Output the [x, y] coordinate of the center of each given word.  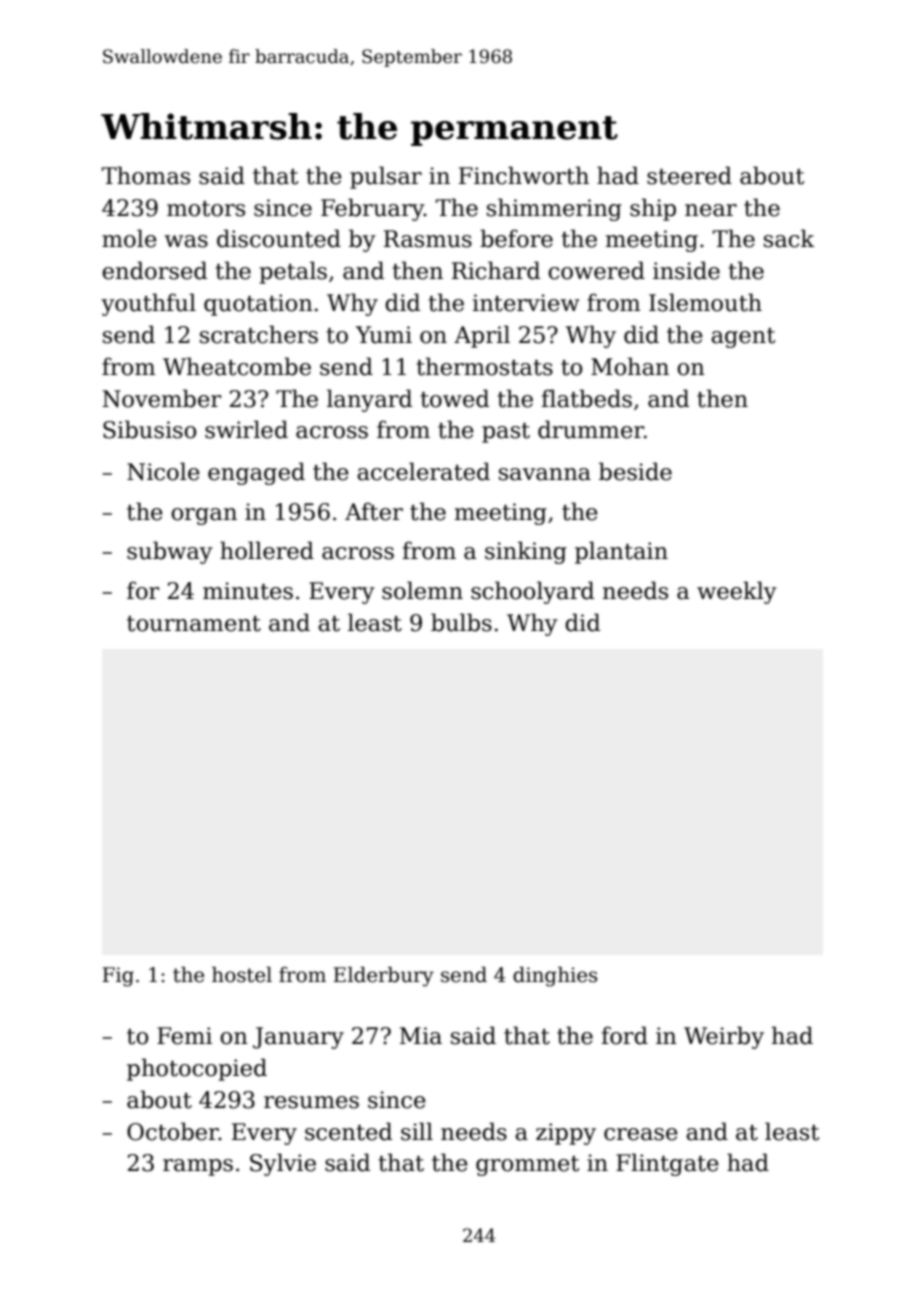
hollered [267, 550]
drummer [591, 429]
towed [454, 398]
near [711, 210]
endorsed [154, 270]
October [173, 1131]
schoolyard [532, 592]
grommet [527, 1166]
